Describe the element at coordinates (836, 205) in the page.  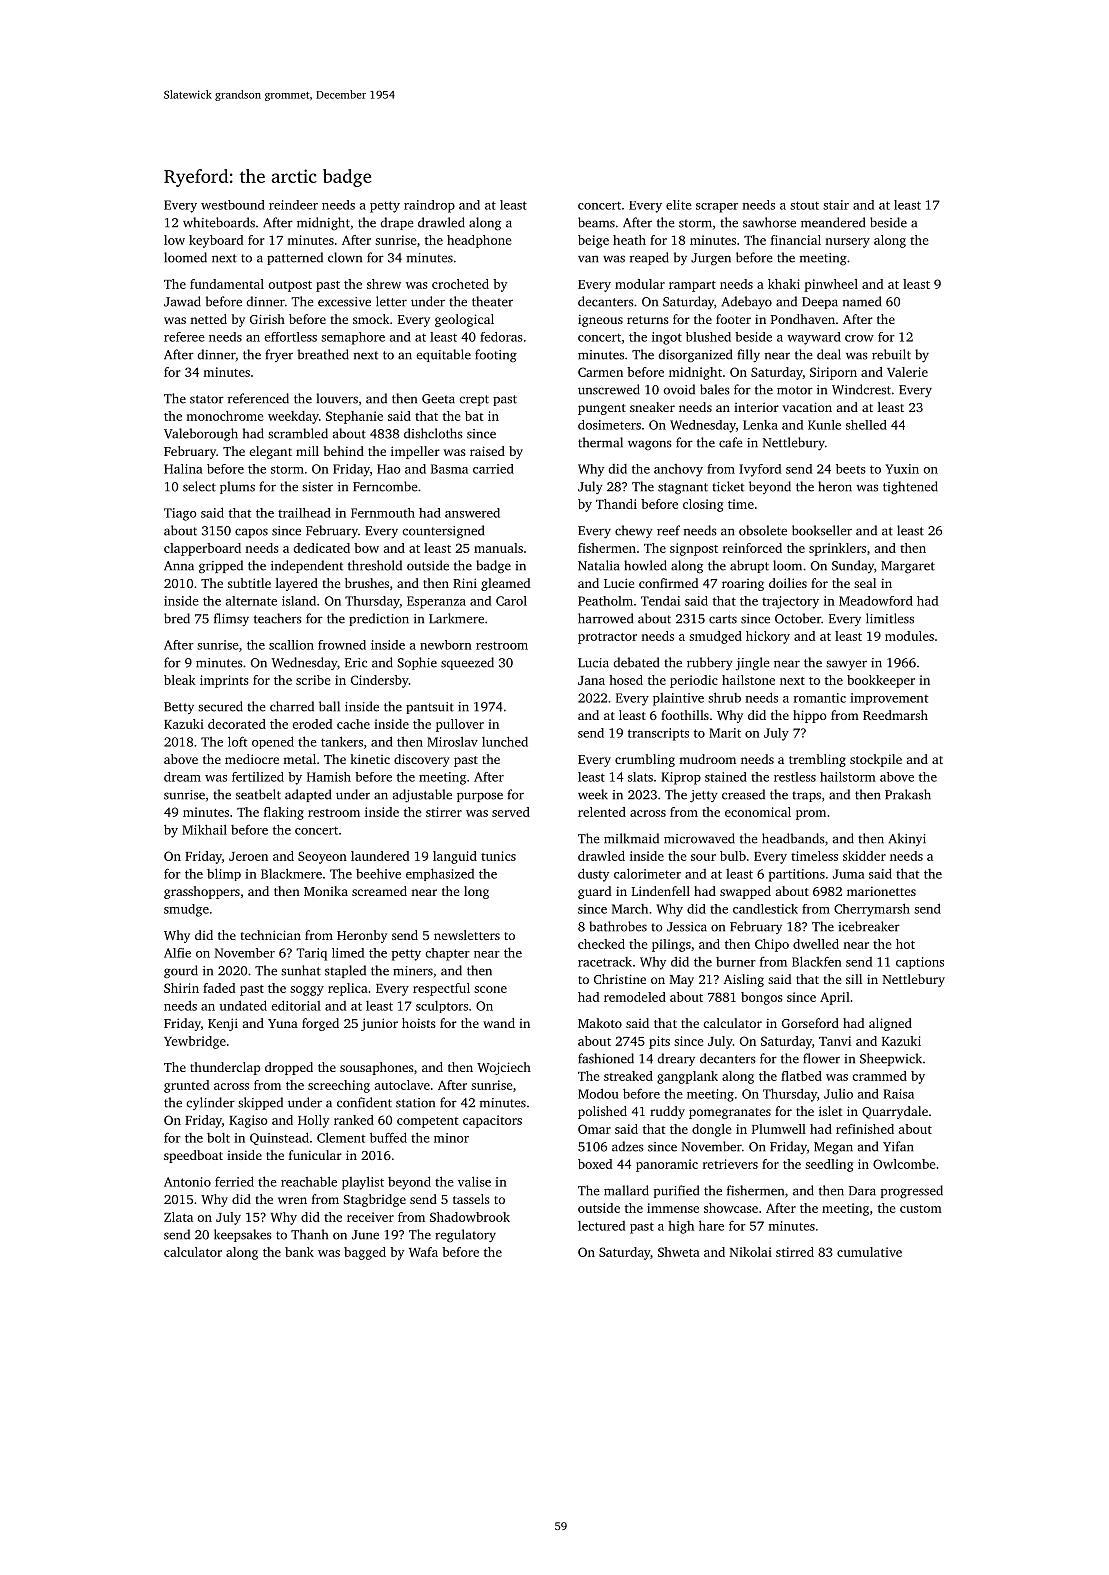
I see `stair` at that location.
